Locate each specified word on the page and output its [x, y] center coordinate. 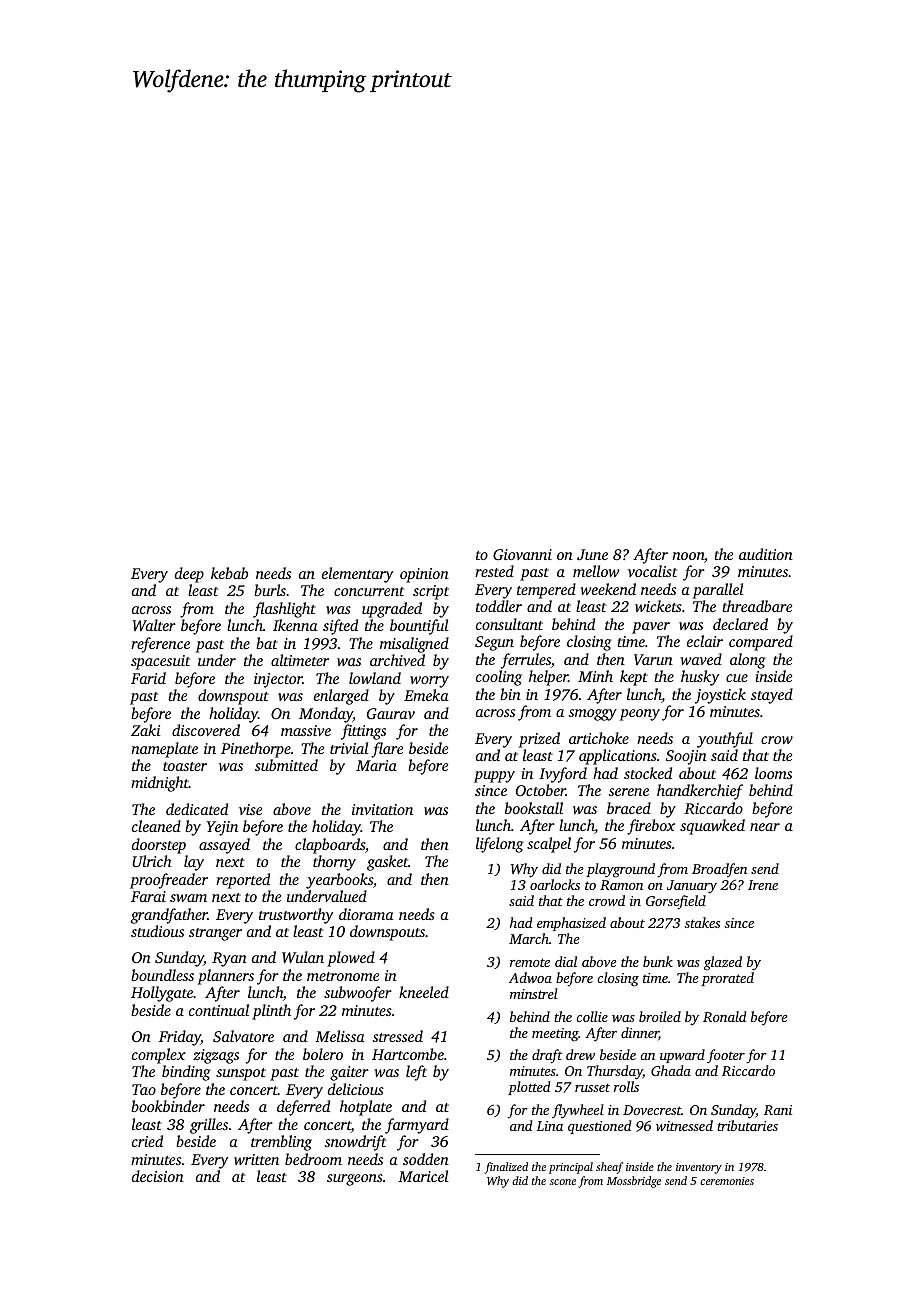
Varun [653, 659]
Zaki [145, 730]
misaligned [414, 645]
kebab [229, 573]
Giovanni [522, 554]
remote [530, 962]
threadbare [757, 606]
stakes [702, 922]
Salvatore [243, 1036]
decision [158, 1176]
